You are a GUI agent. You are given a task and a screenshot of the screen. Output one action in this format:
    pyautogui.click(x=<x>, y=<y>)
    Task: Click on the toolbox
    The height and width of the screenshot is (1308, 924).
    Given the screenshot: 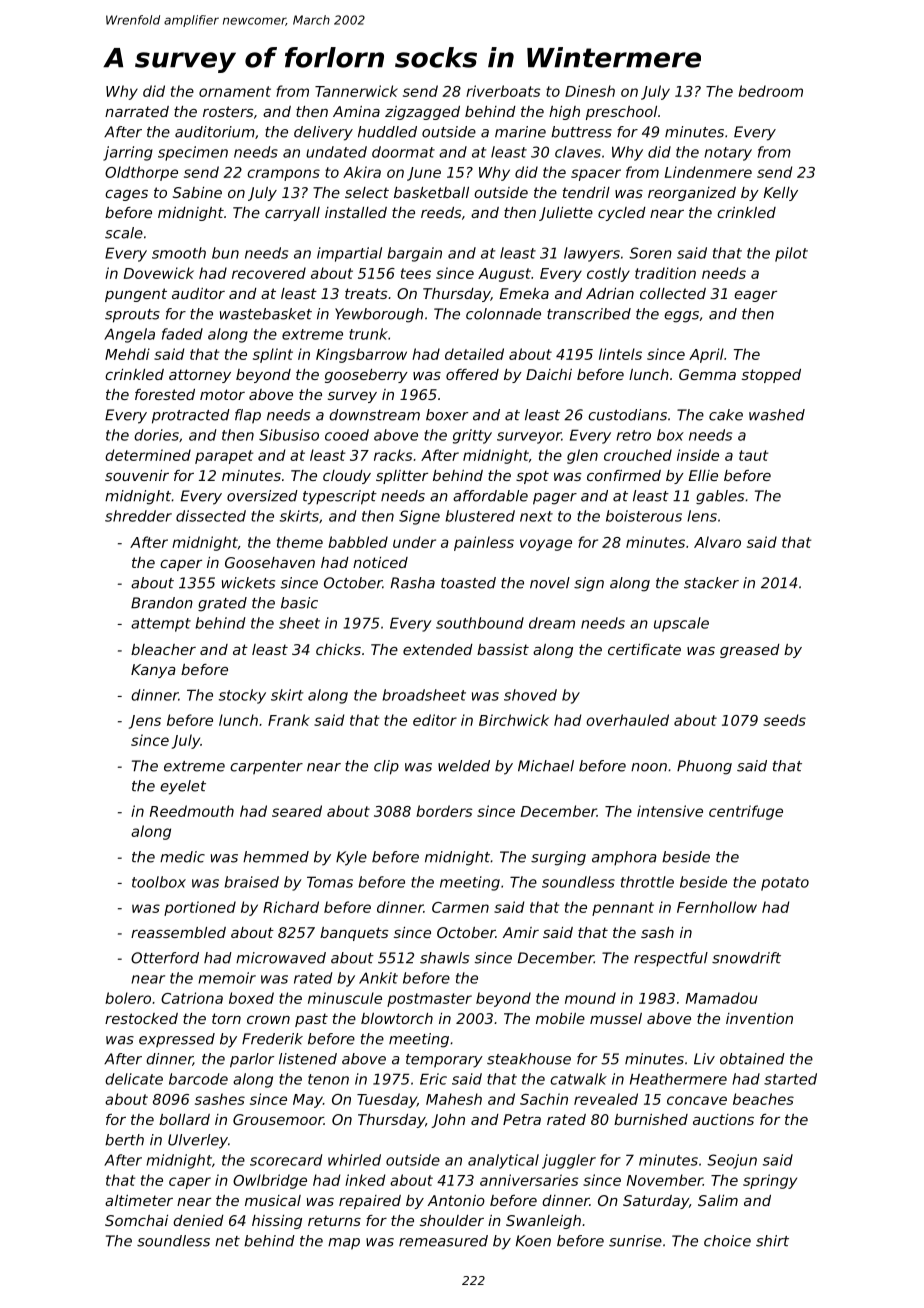 What is the action you would take?
    pyautogui.click(x=159, y=882)
